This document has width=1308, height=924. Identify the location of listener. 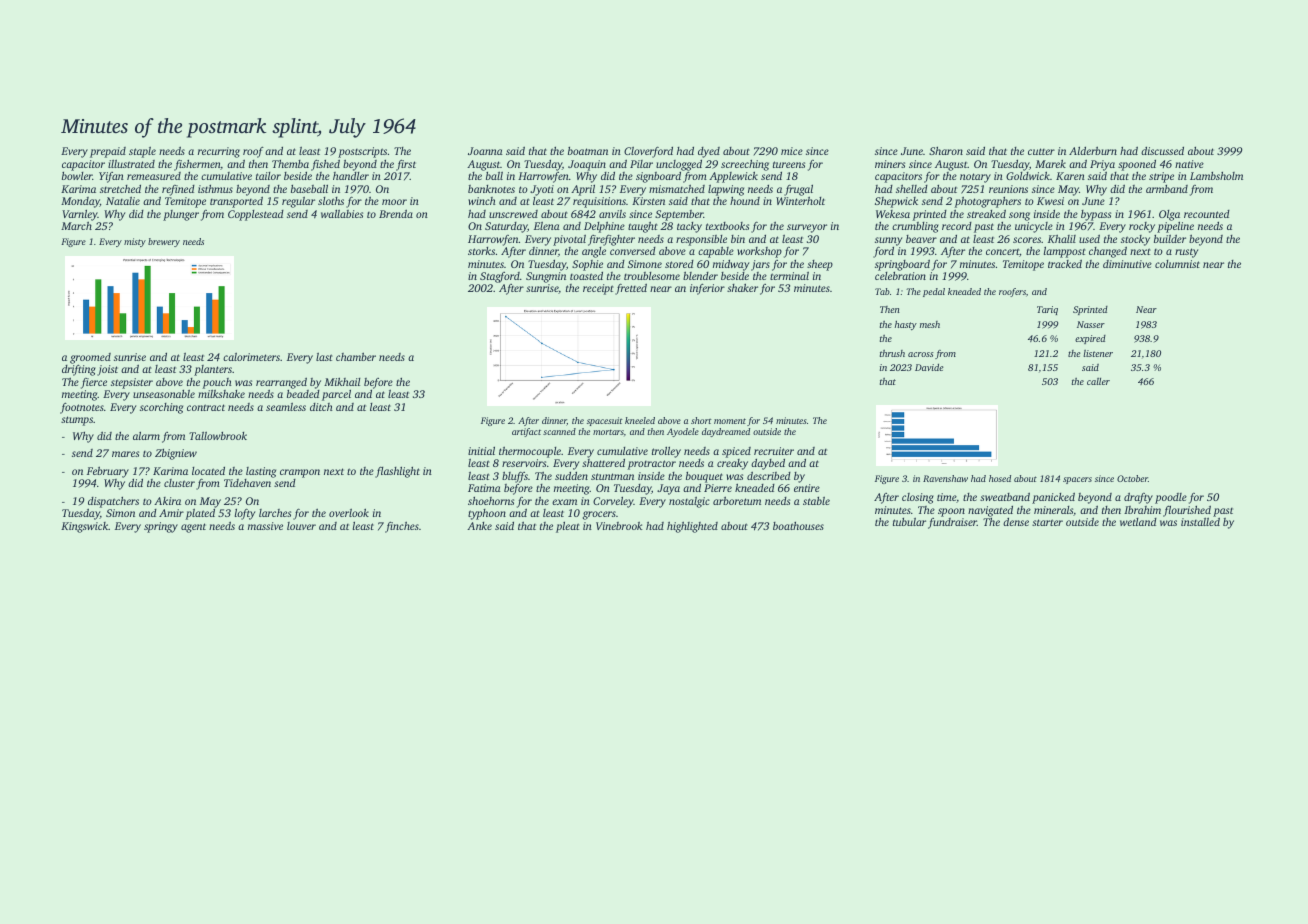
(1098, 353).
